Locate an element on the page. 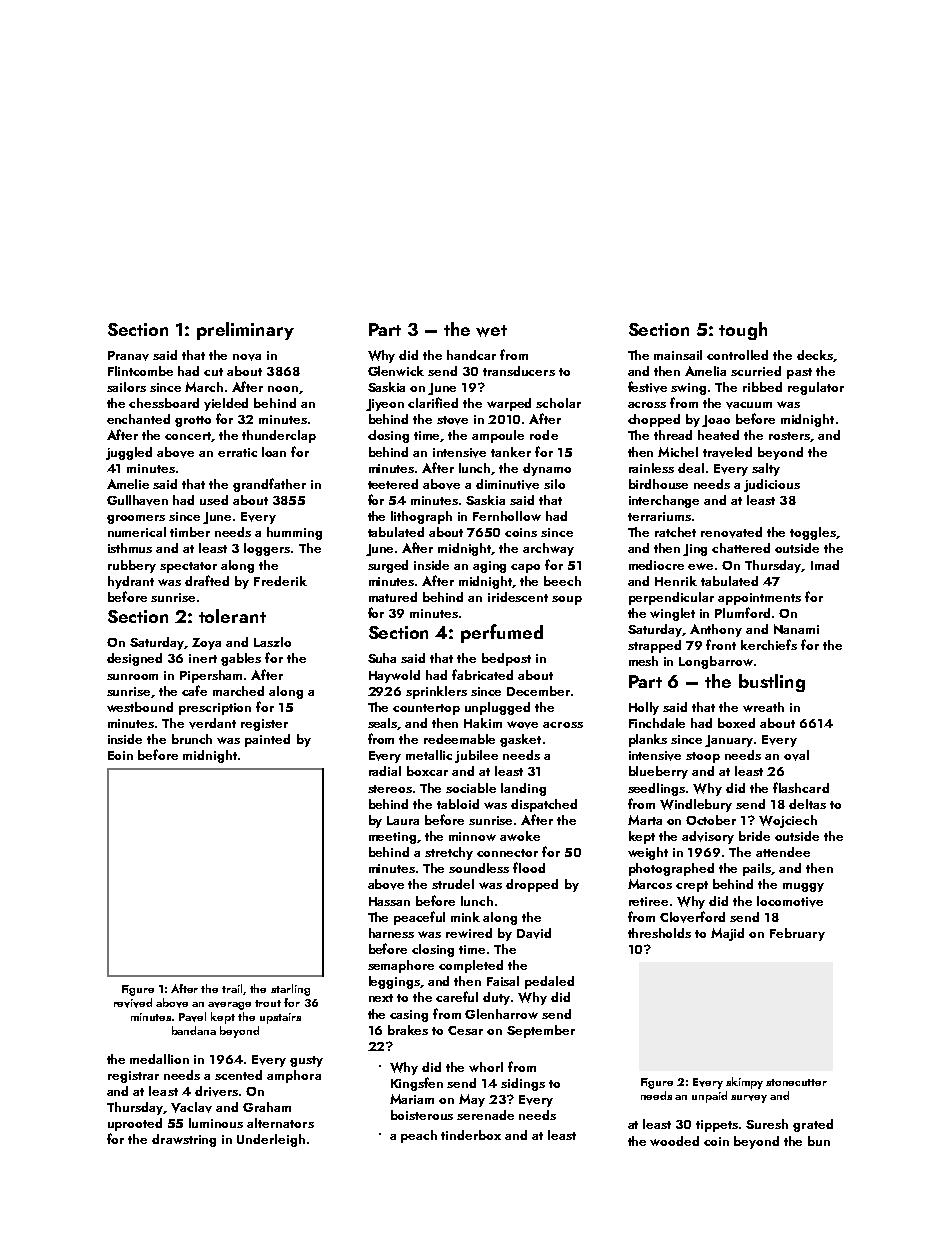  tough is located at coordinates (743, 331).
